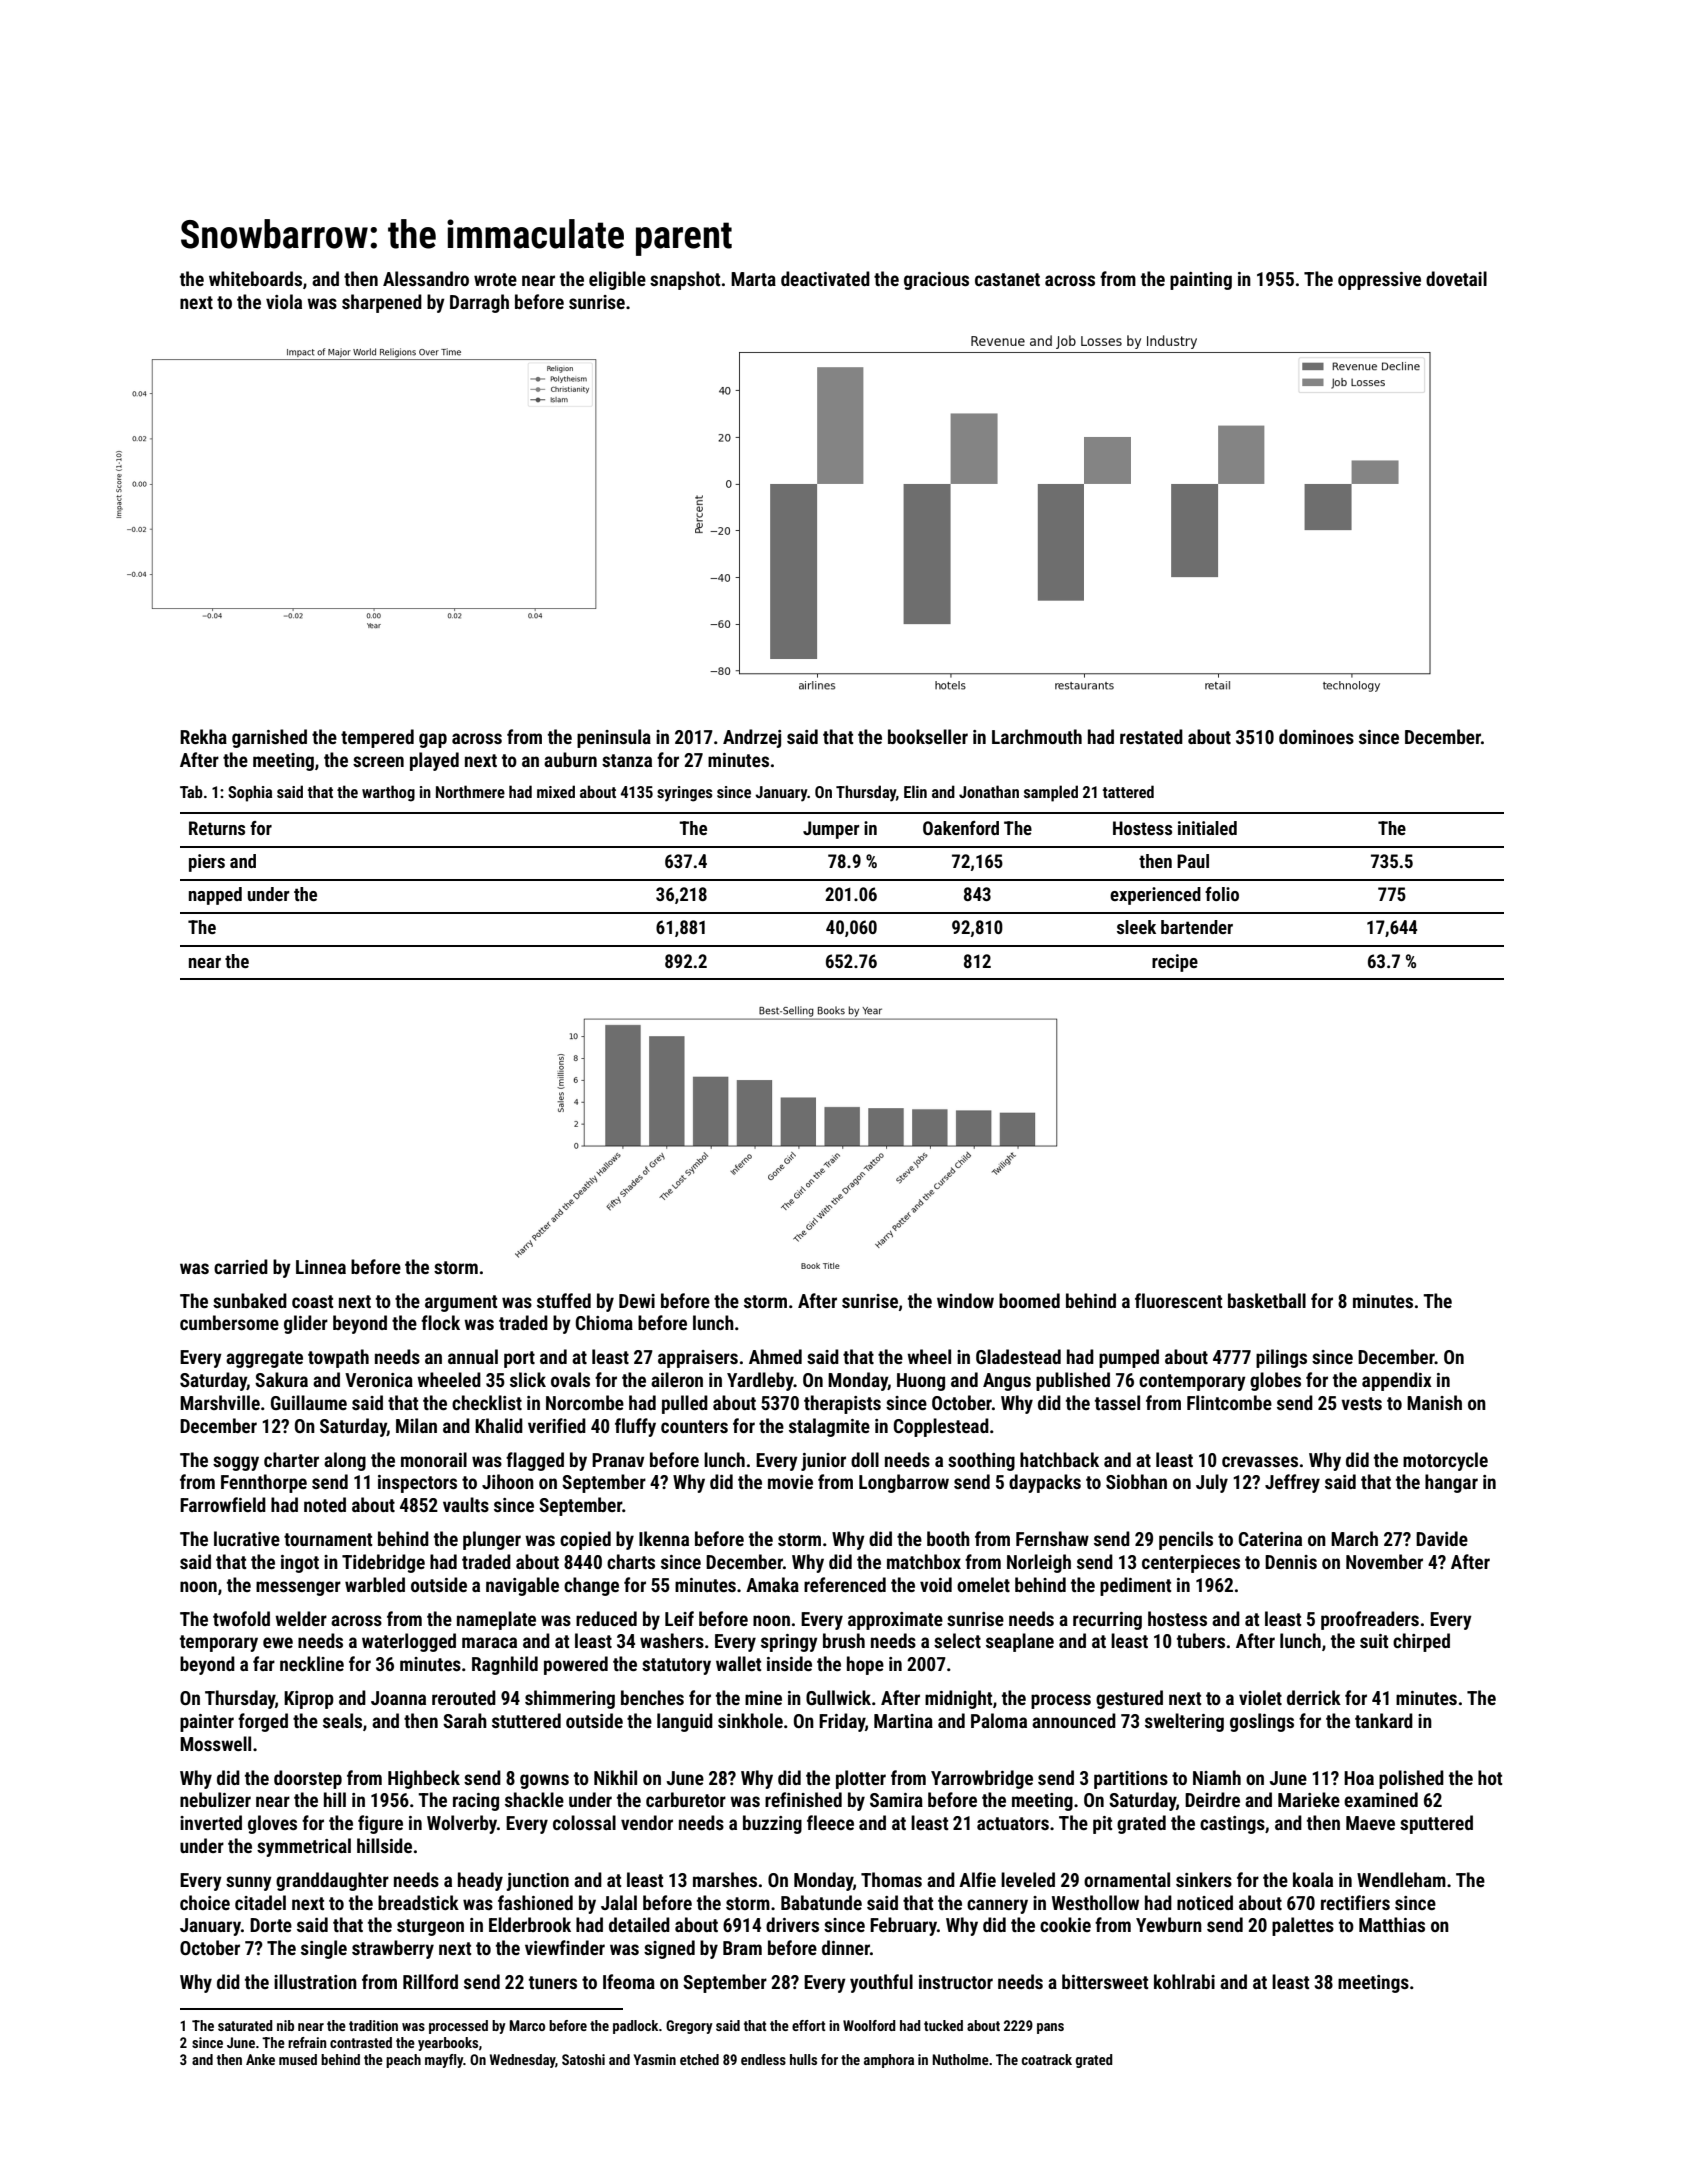  What do you see at coordinates (430, 1981) in the screenshot?
I see `Rillford` at bounding box center [430, 1981].
